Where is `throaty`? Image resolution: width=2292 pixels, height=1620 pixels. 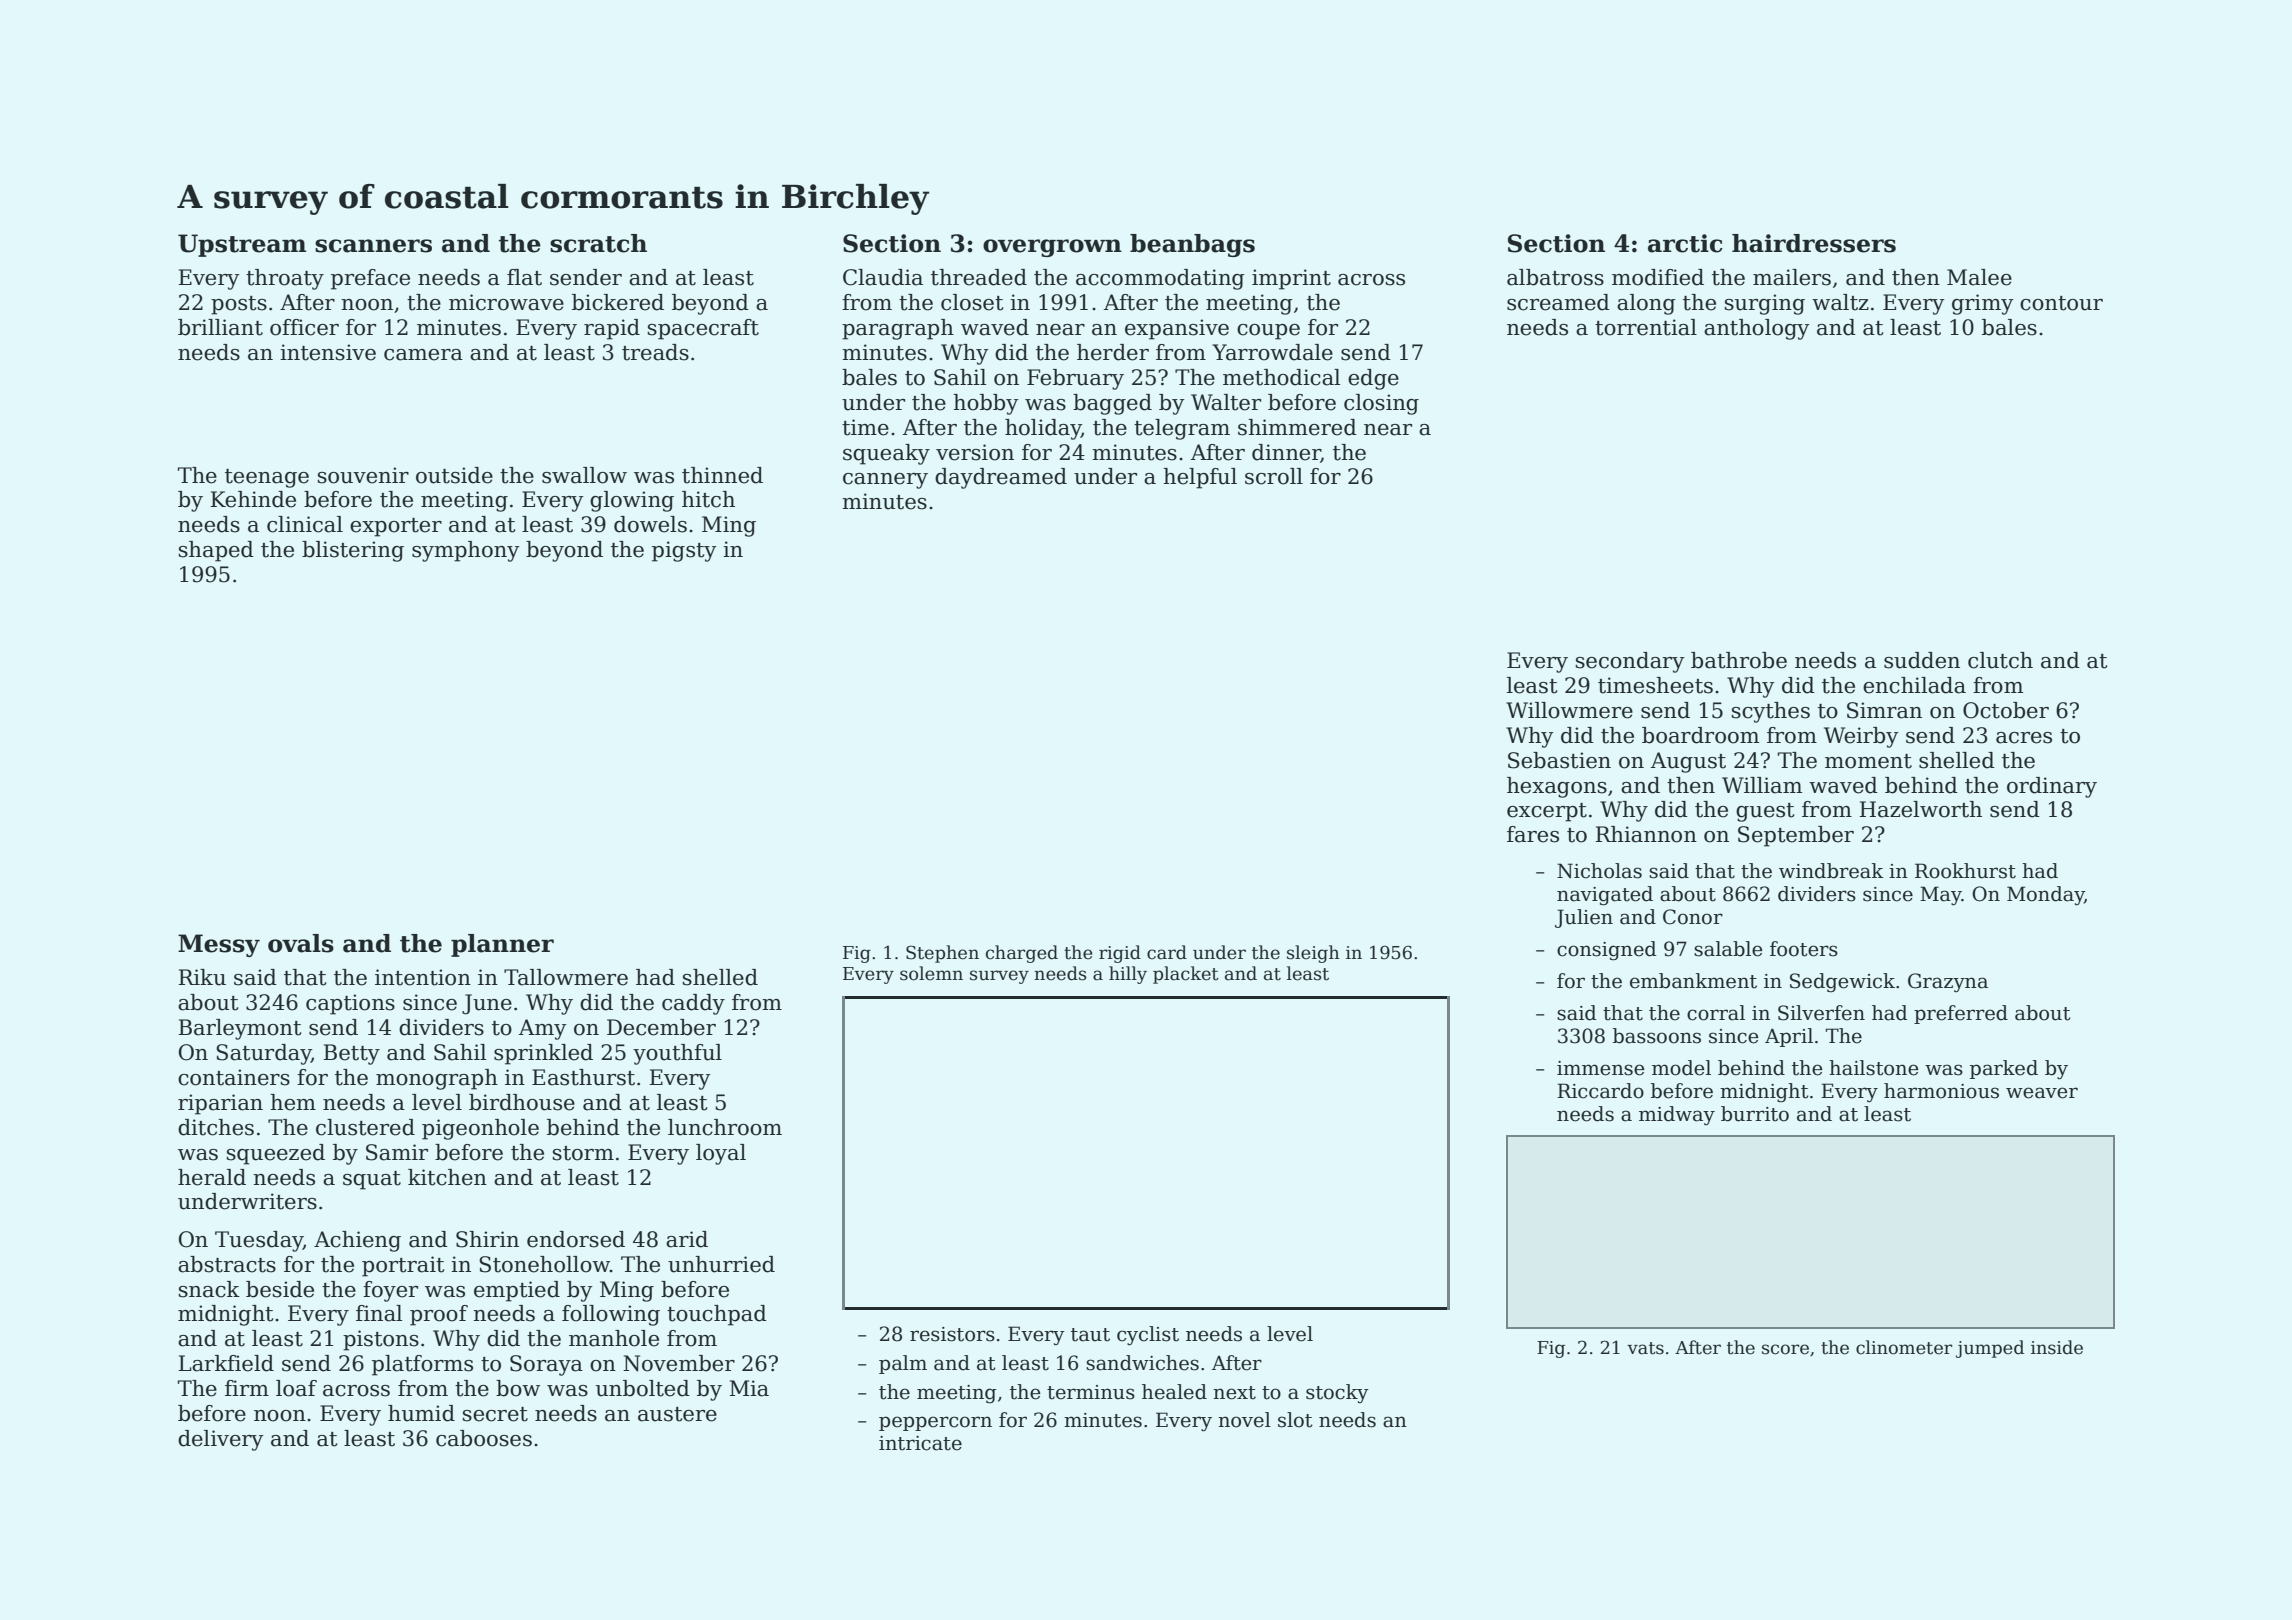
throaty is located at coordinates (285, 279).
